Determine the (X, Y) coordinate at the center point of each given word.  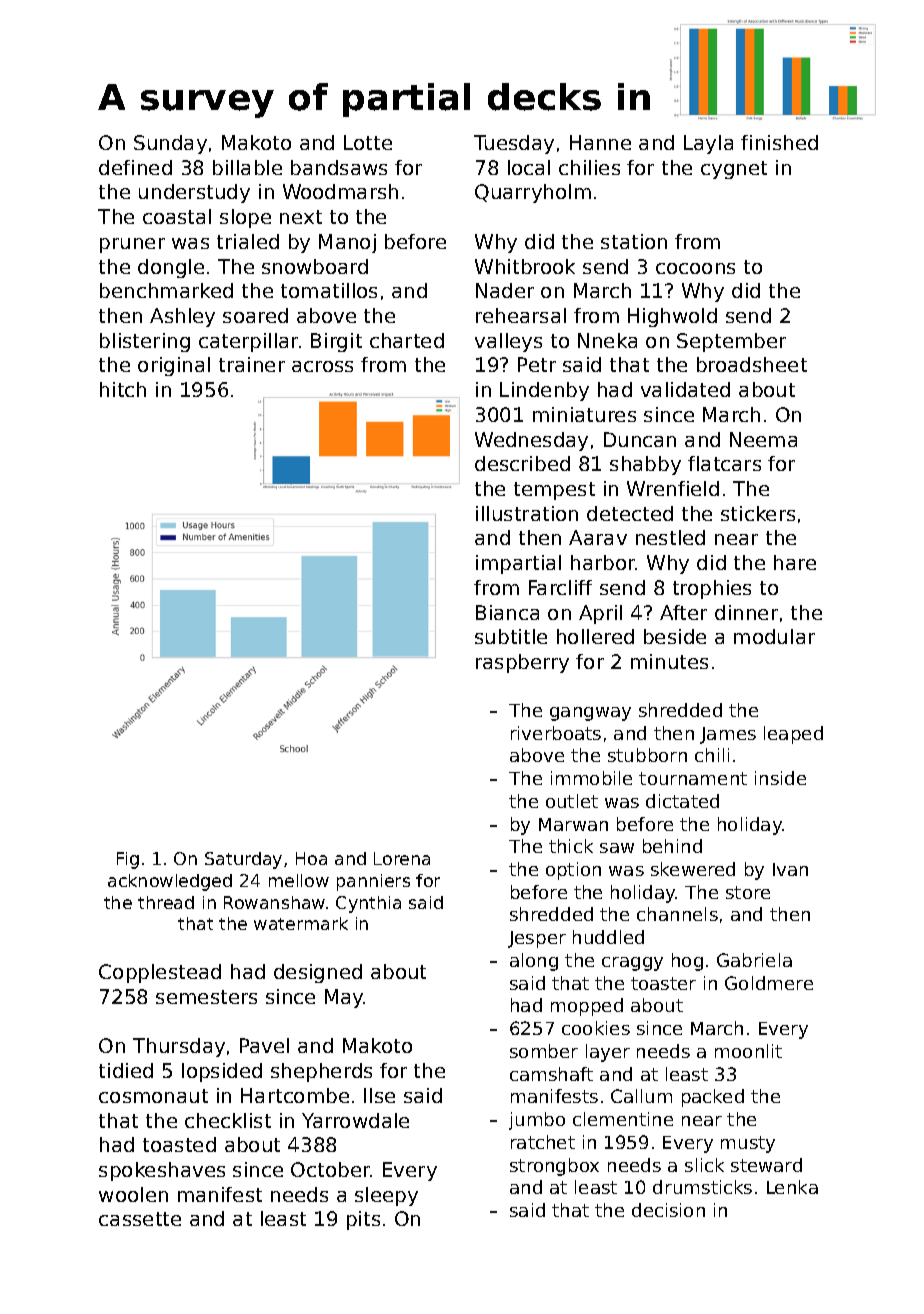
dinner (746, 612)
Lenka (792, 1187)
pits (363, 1220)
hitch (123, 389)
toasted (179, 1144)
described (522, 463)
